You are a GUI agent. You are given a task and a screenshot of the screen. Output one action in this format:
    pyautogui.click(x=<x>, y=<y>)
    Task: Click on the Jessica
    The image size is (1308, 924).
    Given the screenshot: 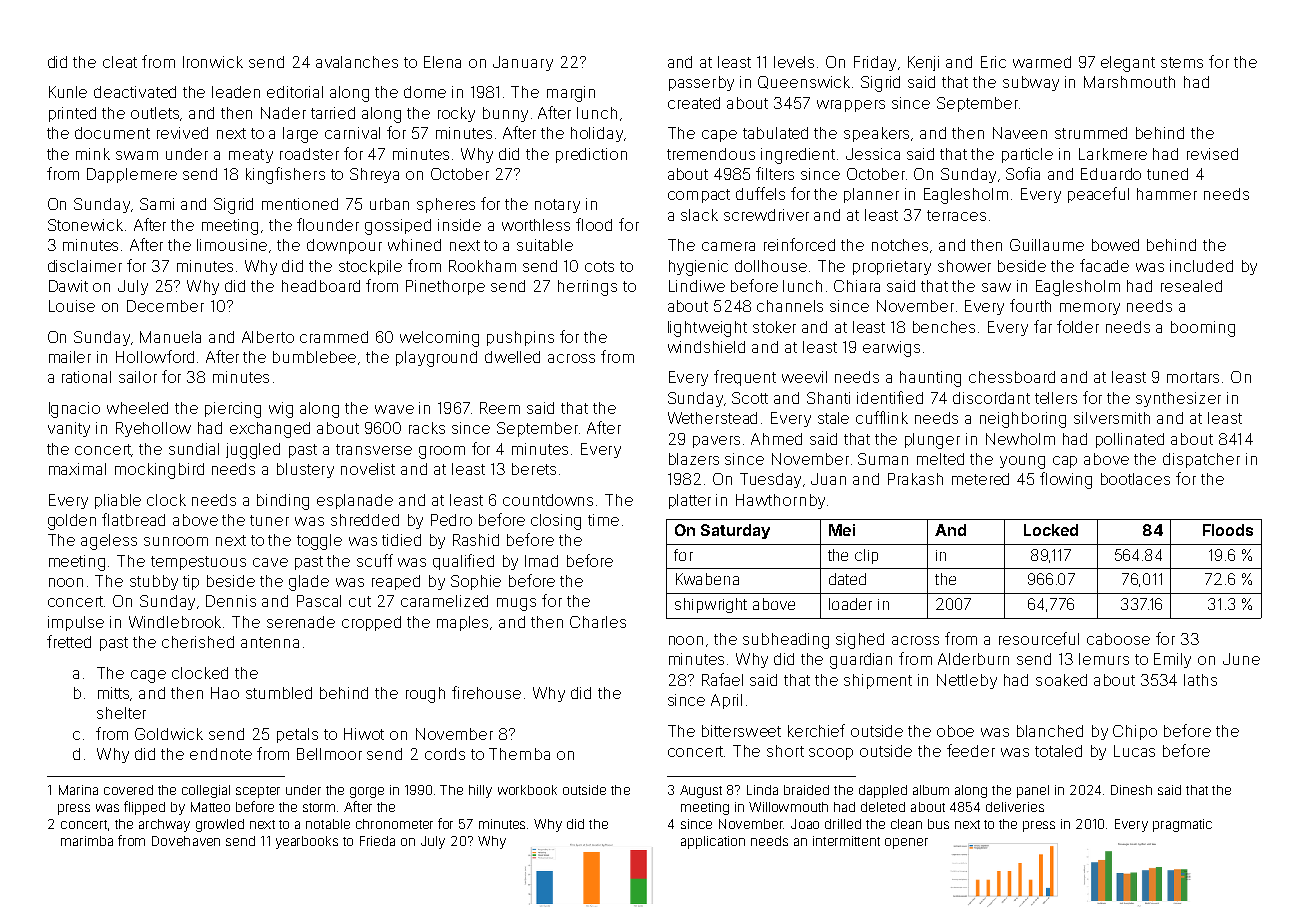 What is the action you would take?
    pyautogui.click(x=873, y=154)
